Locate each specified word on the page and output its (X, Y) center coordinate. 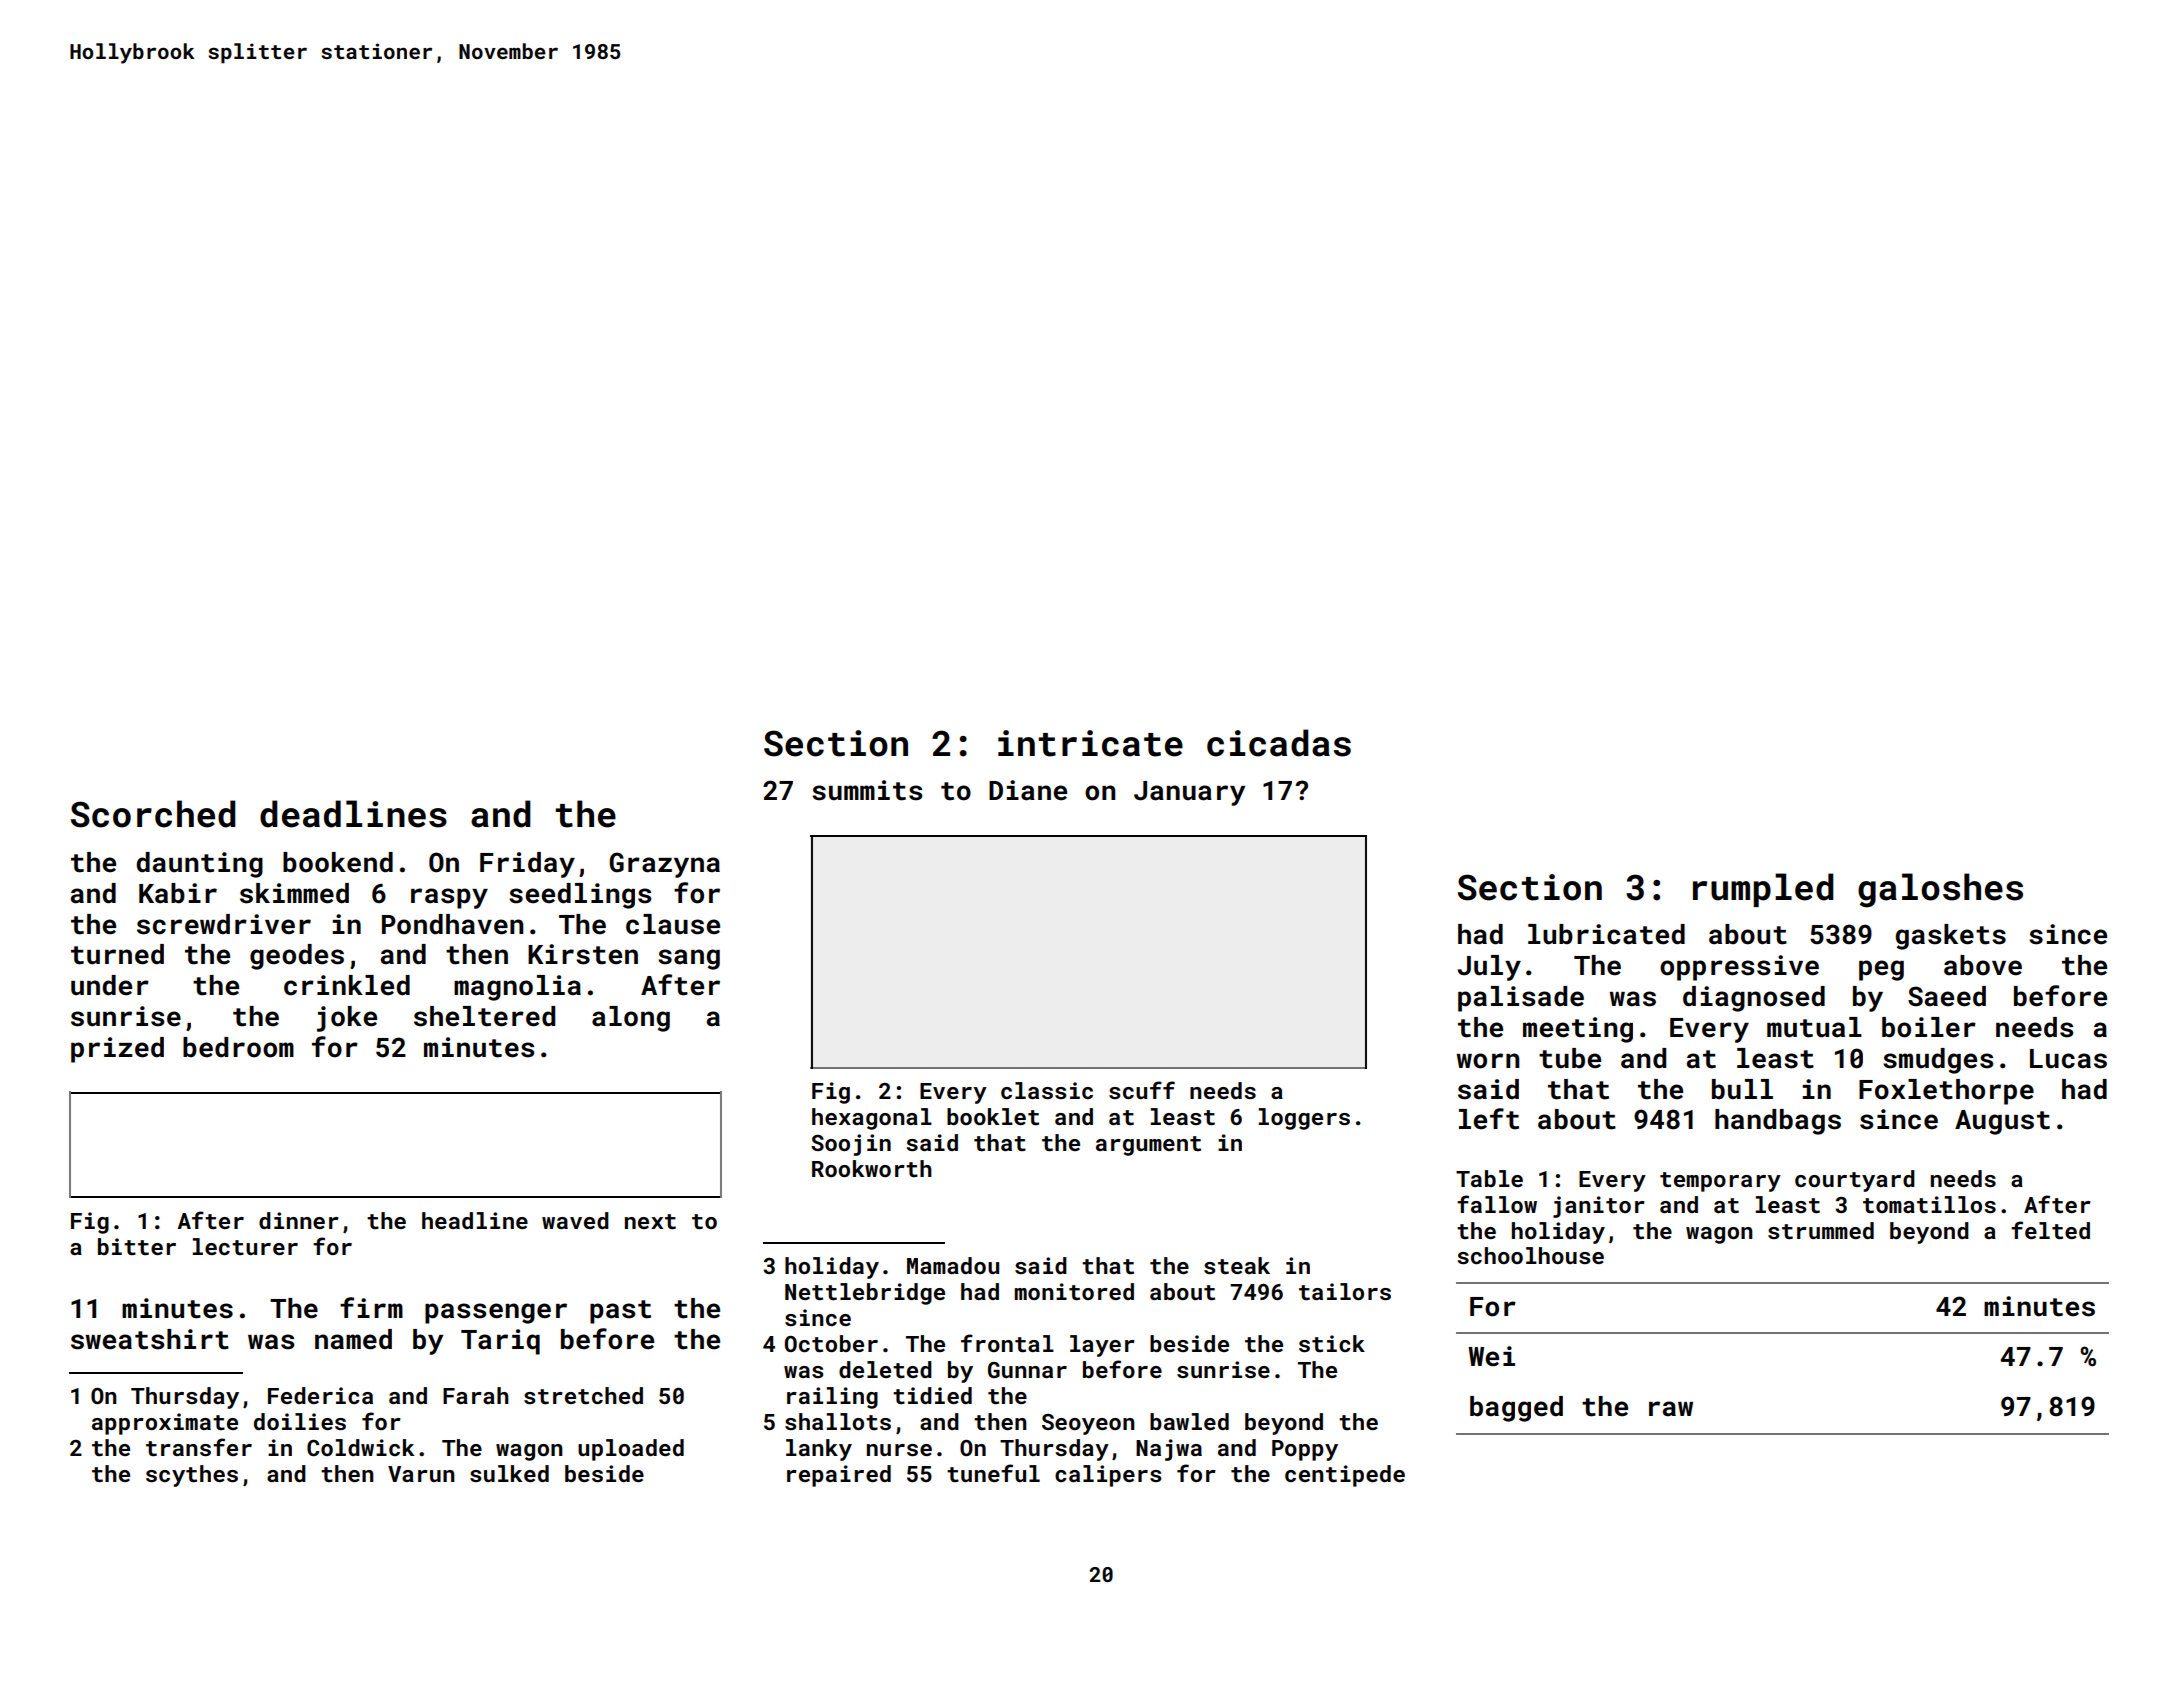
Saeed (1947, 996)
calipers (1108, 1476)
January (1189, 793)
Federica (320, 1395)
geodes (297, 957)
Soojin (851, 1145)
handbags (1778, 1122)
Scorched (153, 814)
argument (1148, 1146)
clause (673, 924)
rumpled (1763, 890)
